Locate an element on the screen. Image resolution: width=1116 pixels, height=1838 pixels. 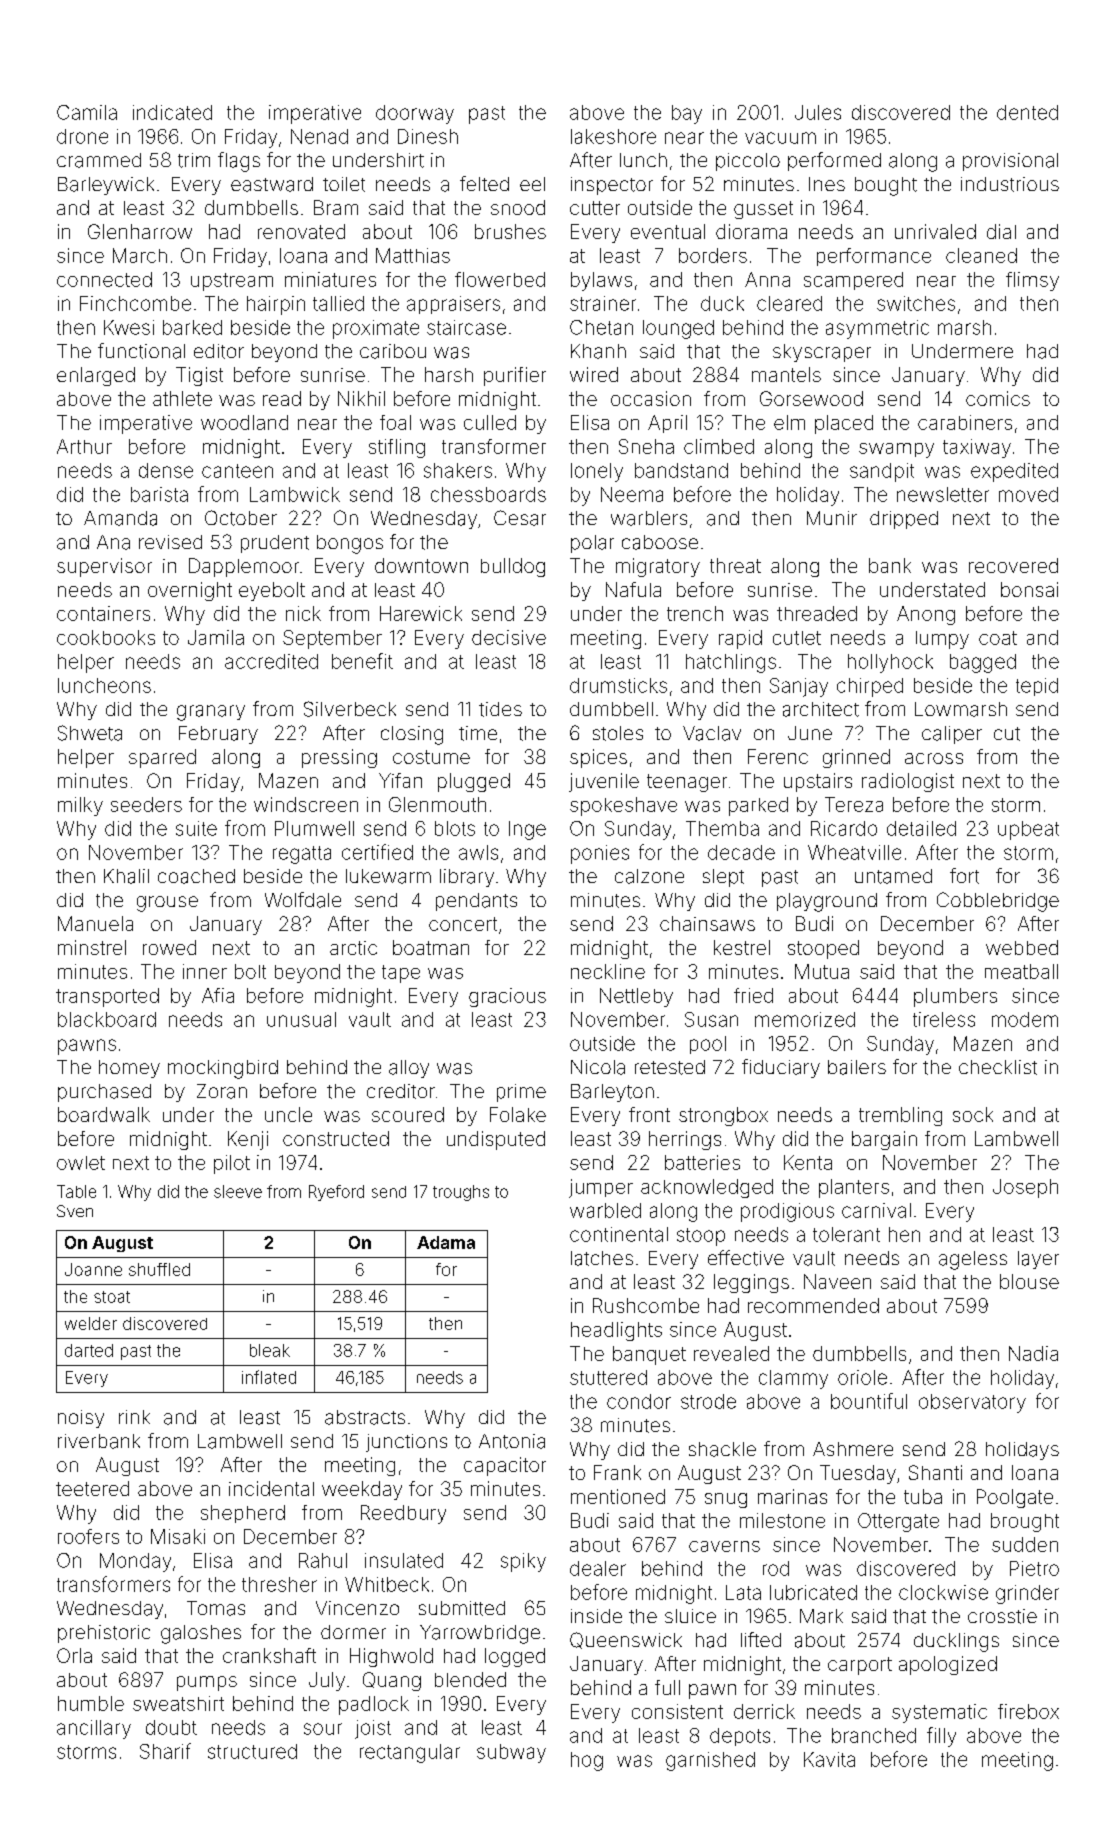
warbled is located at coordinates (605, 1210).
